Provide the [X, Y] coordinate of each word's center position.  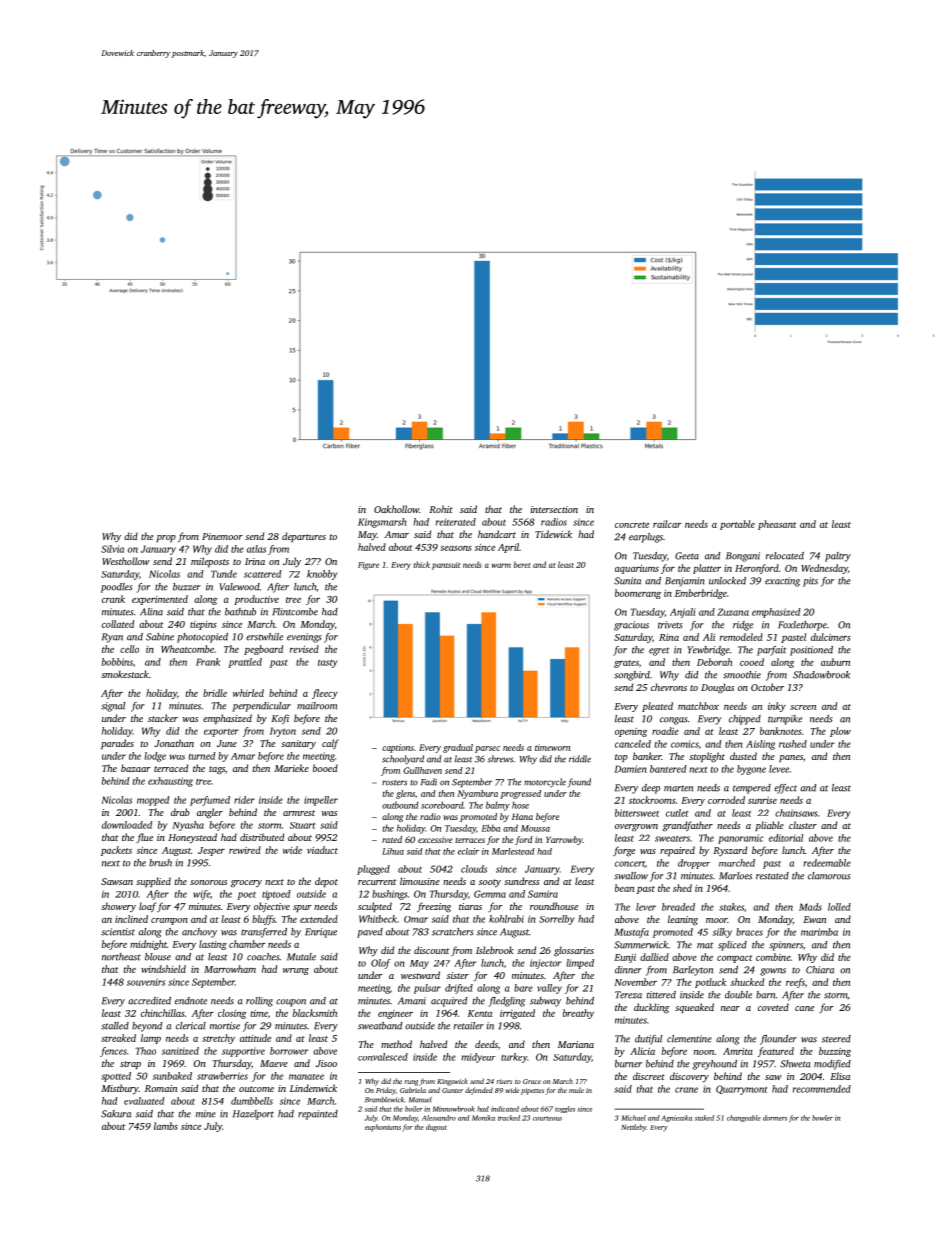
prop [166, 538]
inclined [131, 919]
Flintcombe [295, 612]
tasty [328, 664]
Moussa [535, 828]
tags [217, 770]
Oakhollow [396, 509]
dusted [743, 756]
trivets [670, 625]
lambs [166, 1126]
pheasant [777, 525]
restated [772, 876]
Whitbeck [378, 919]
